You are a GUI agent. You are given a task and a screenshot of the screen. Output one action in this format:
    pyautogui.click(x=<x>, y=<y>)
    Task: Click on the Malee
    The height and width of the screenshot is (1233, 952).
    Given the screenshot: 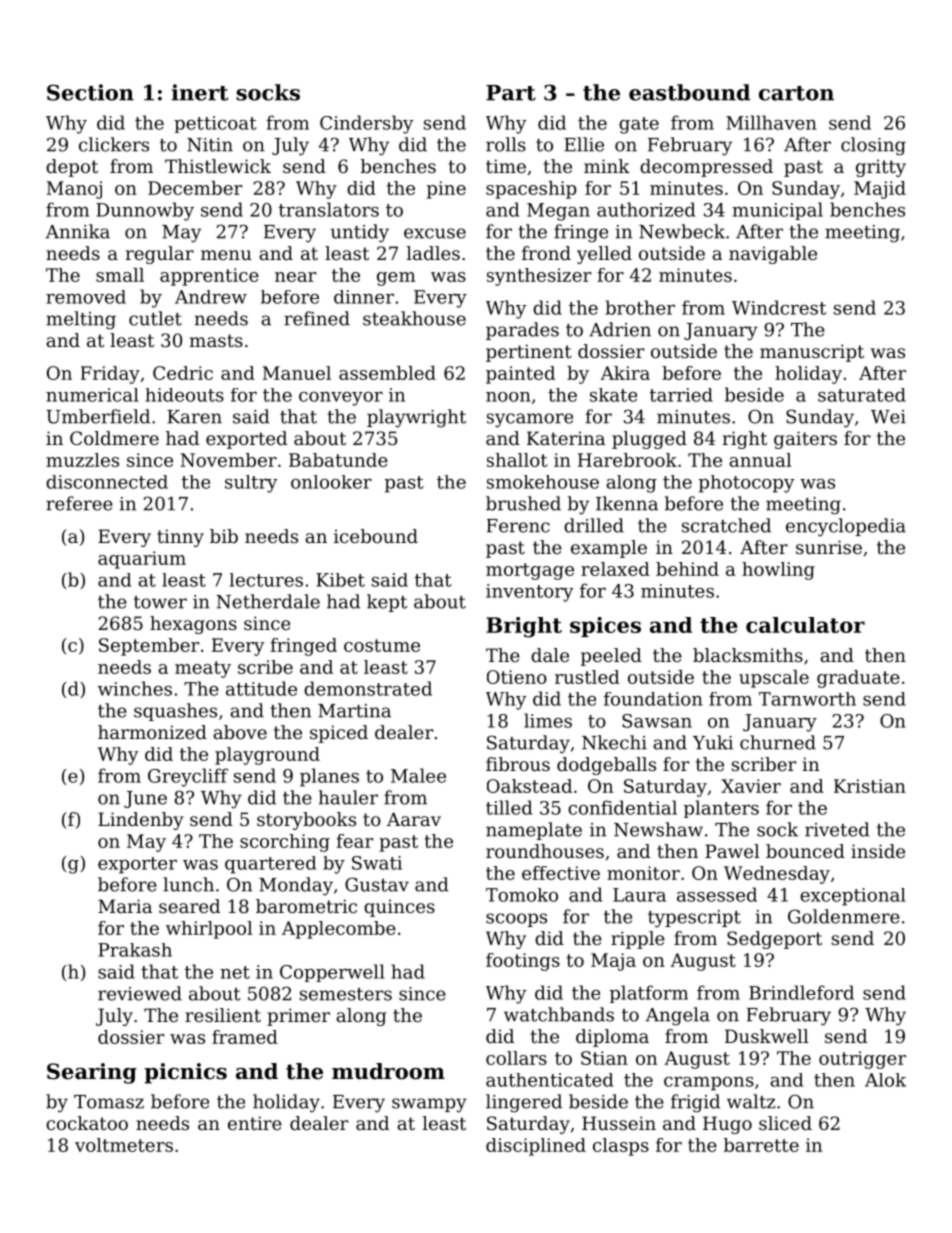 What is the action you would take?
    pyautogui.click(x=418, y=775)
